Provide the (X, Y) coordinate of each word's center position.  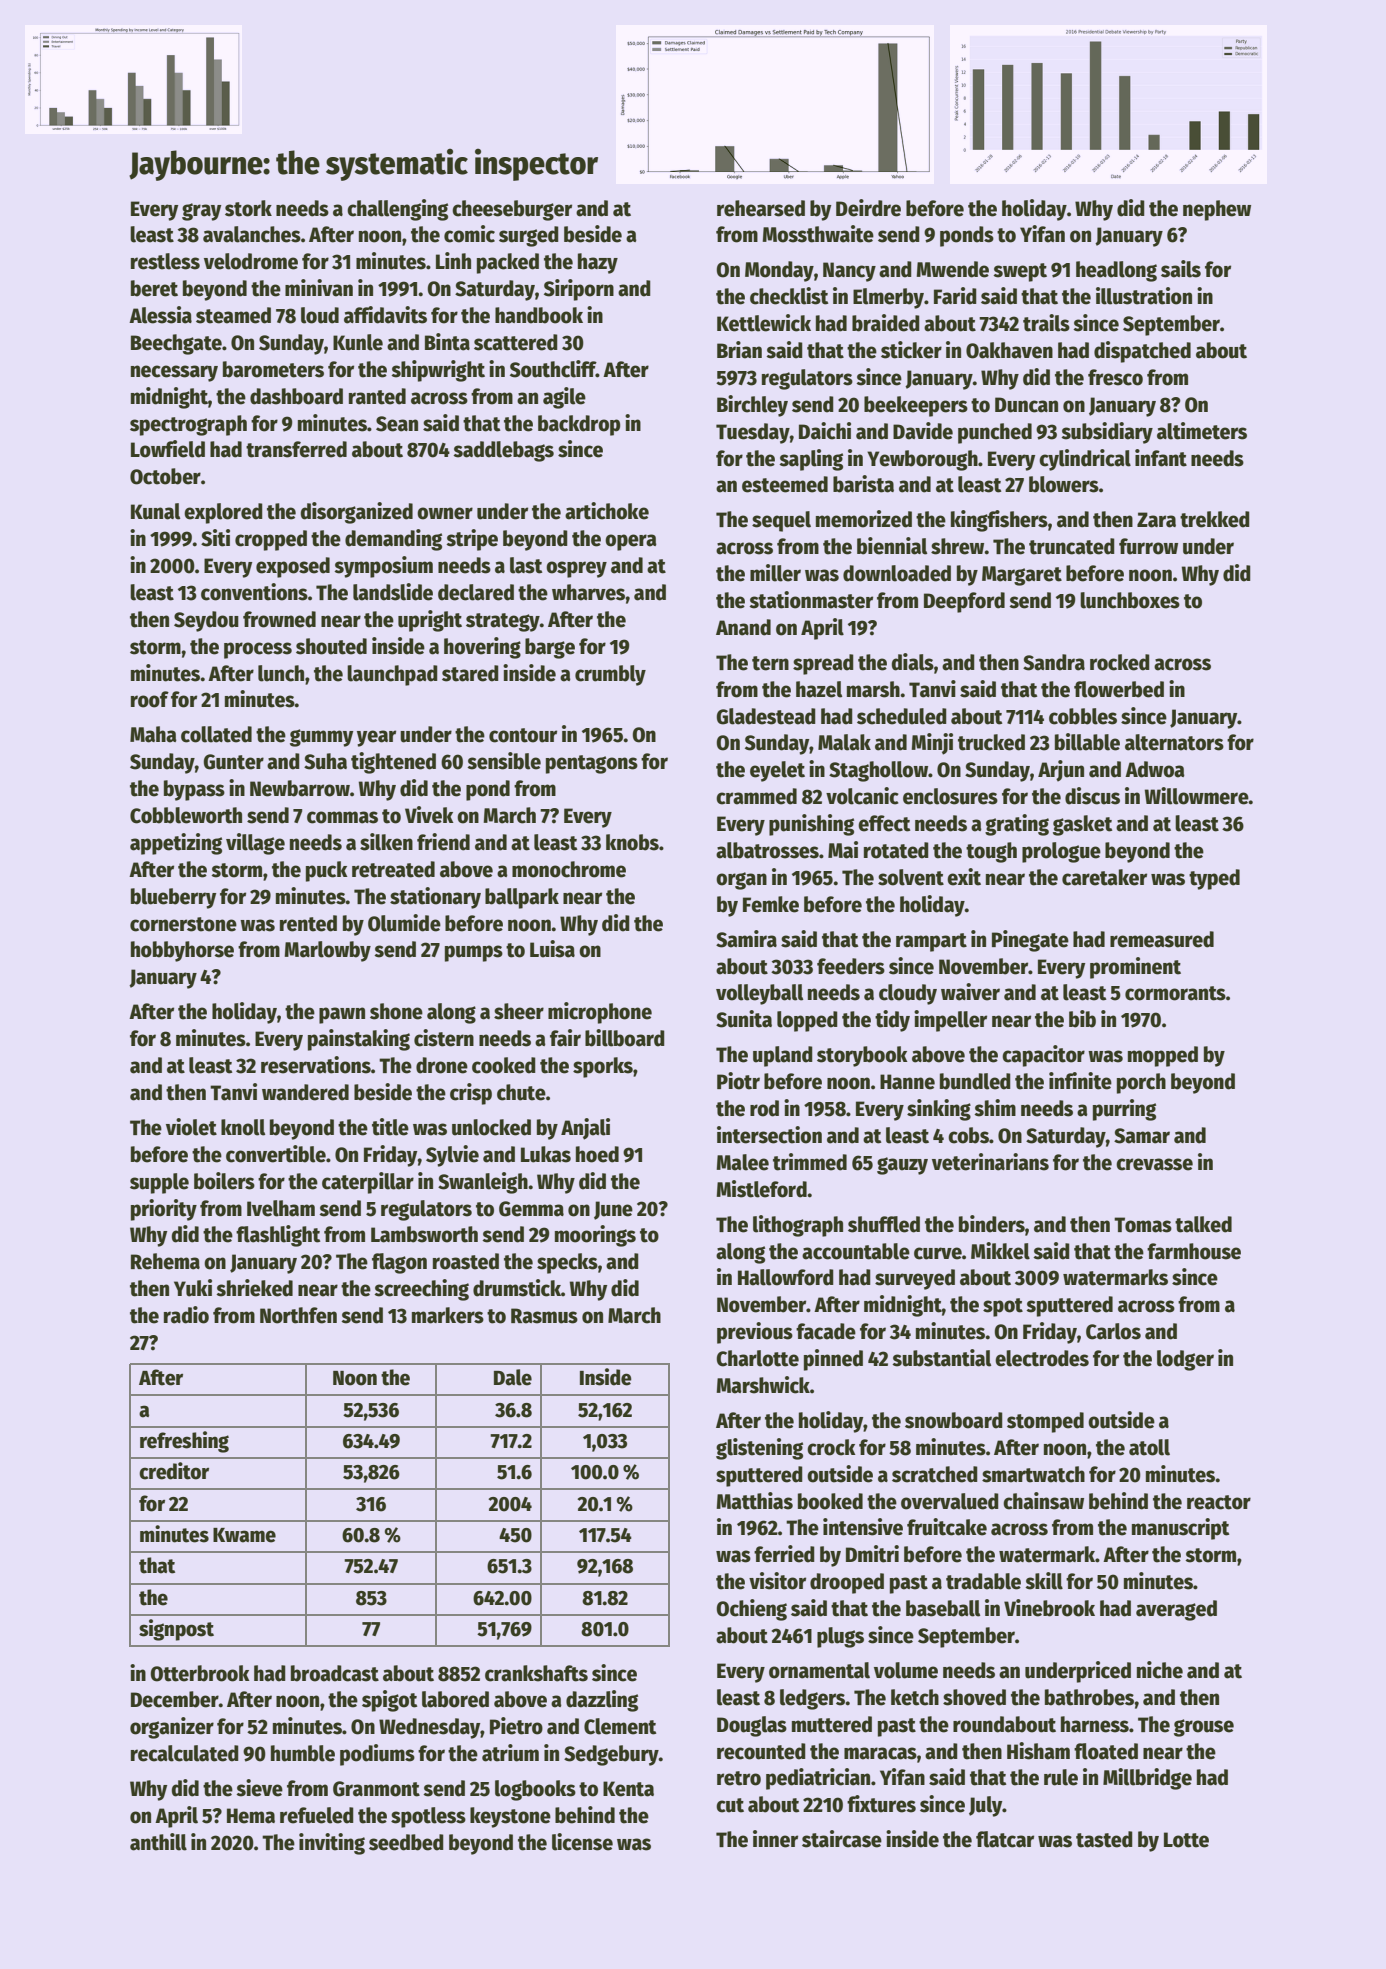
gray (201, 212)
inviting (332, 1844)
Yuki (193, 1288)
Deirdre (868, 208)
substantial (941, 1358)
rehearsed (761, 208)
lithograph (798, 1226)
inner (775, 1839)
